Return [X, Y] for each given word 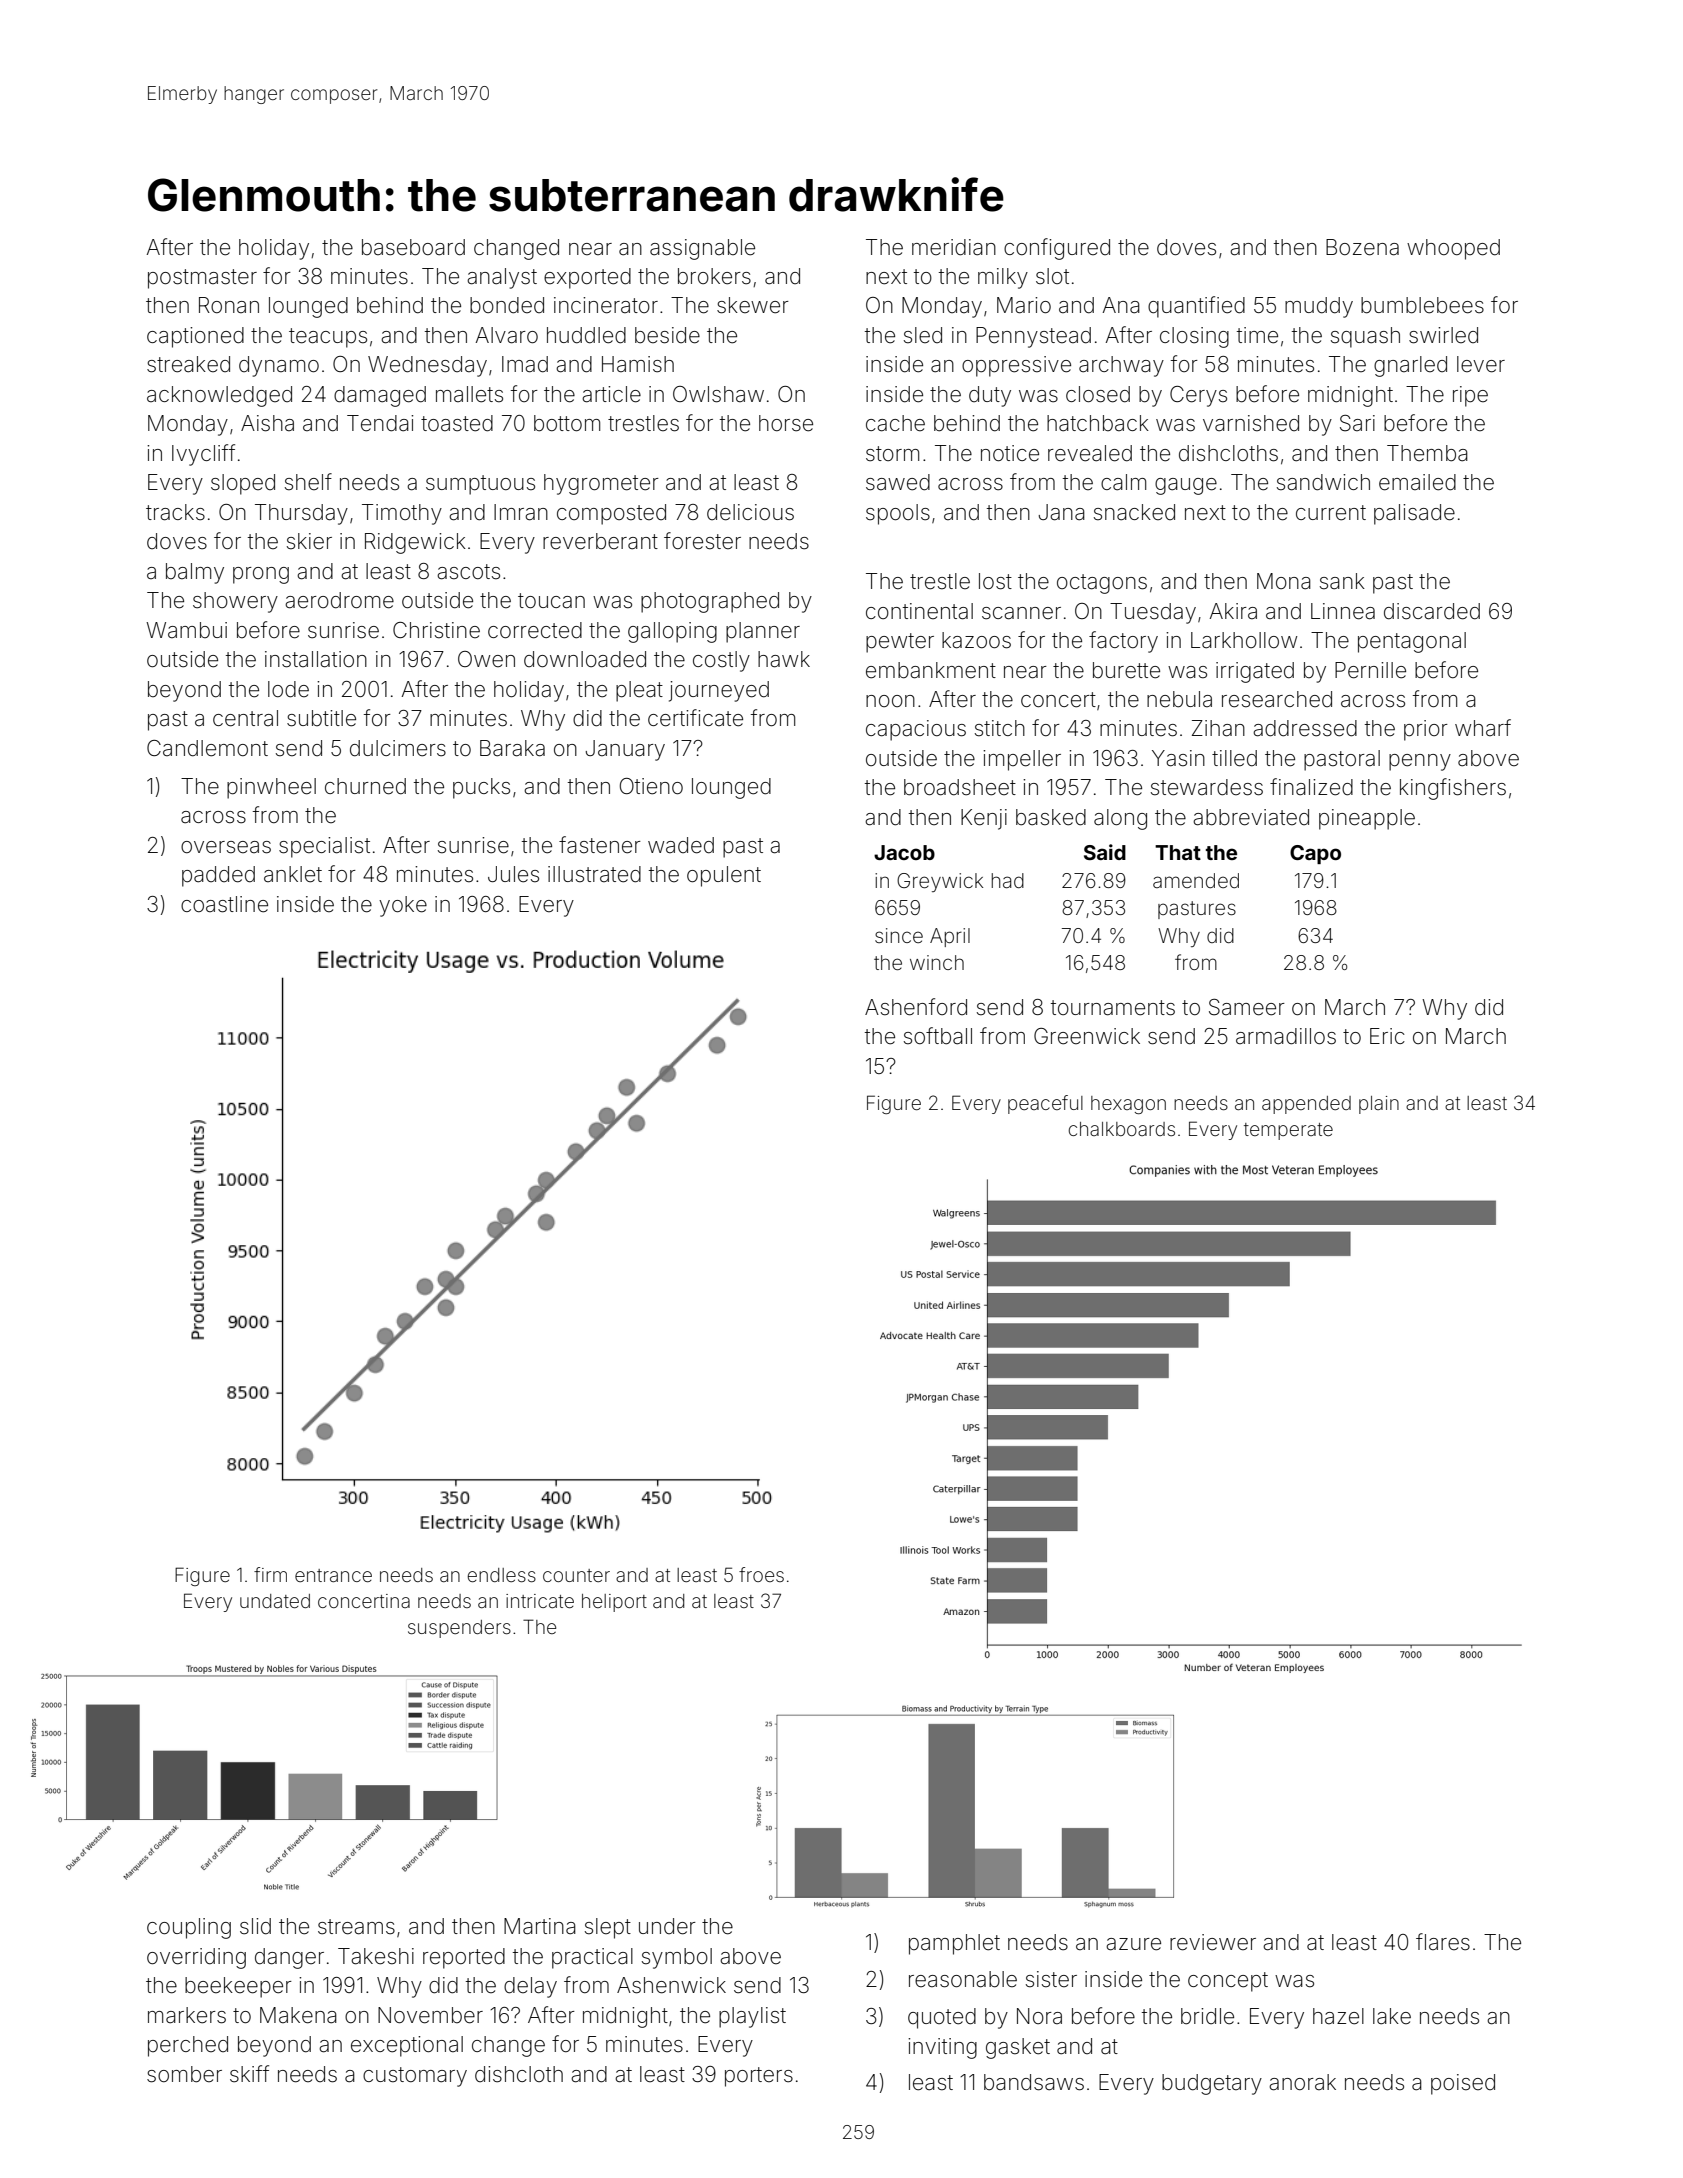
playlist [752, 2017]
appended [1306, 1105]
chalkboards [1121, 1129]
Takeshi [376, 1956]
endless [501, 1575]
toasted [457, 423]
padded [218, 876]
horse [786, 423]
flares [1443, 1942]
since [899, 935]
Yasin [1178, 758]
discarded [1432, 611]
